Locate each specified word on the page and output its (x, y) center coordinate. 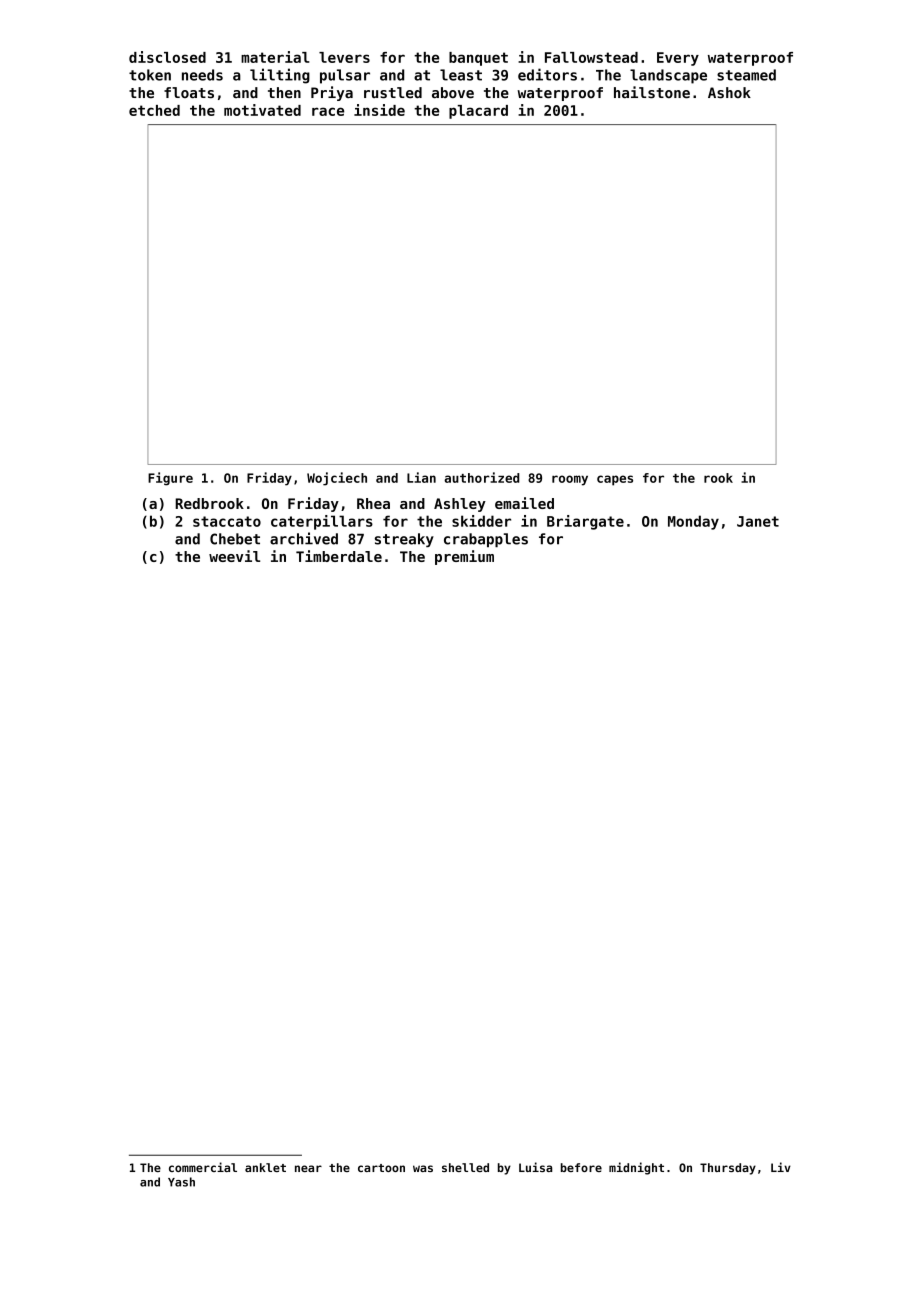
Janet (758, 521)
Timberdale (339, 556)
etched (154, 110)
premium (464, 557)
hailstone (652, 92)
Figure (170, 479)
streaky (404, 540)
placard (478, 112)
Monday (693, 522)
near (308, 1168)
